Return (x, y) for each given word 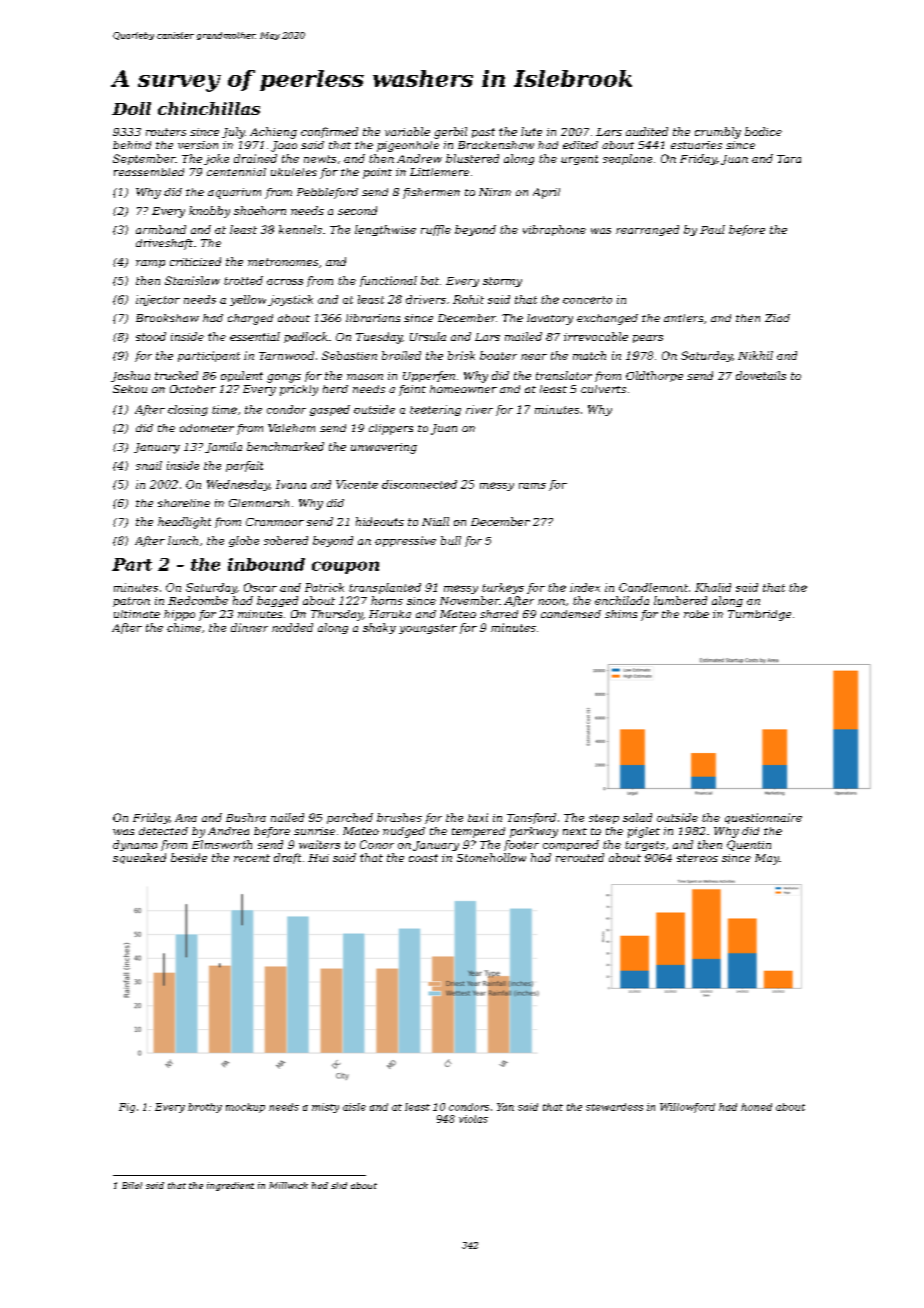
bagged (277, 601)
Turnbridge (759, 615)
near (534, 357)
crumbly (718, 133)
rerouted (580, 857)
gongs (284, 378)
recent (252, 858)
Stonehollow (491, 857)
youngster (428, 629)
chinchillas (209, 108)
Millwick (288, 1185)
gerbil (450, 133)
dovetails (761, 375)
